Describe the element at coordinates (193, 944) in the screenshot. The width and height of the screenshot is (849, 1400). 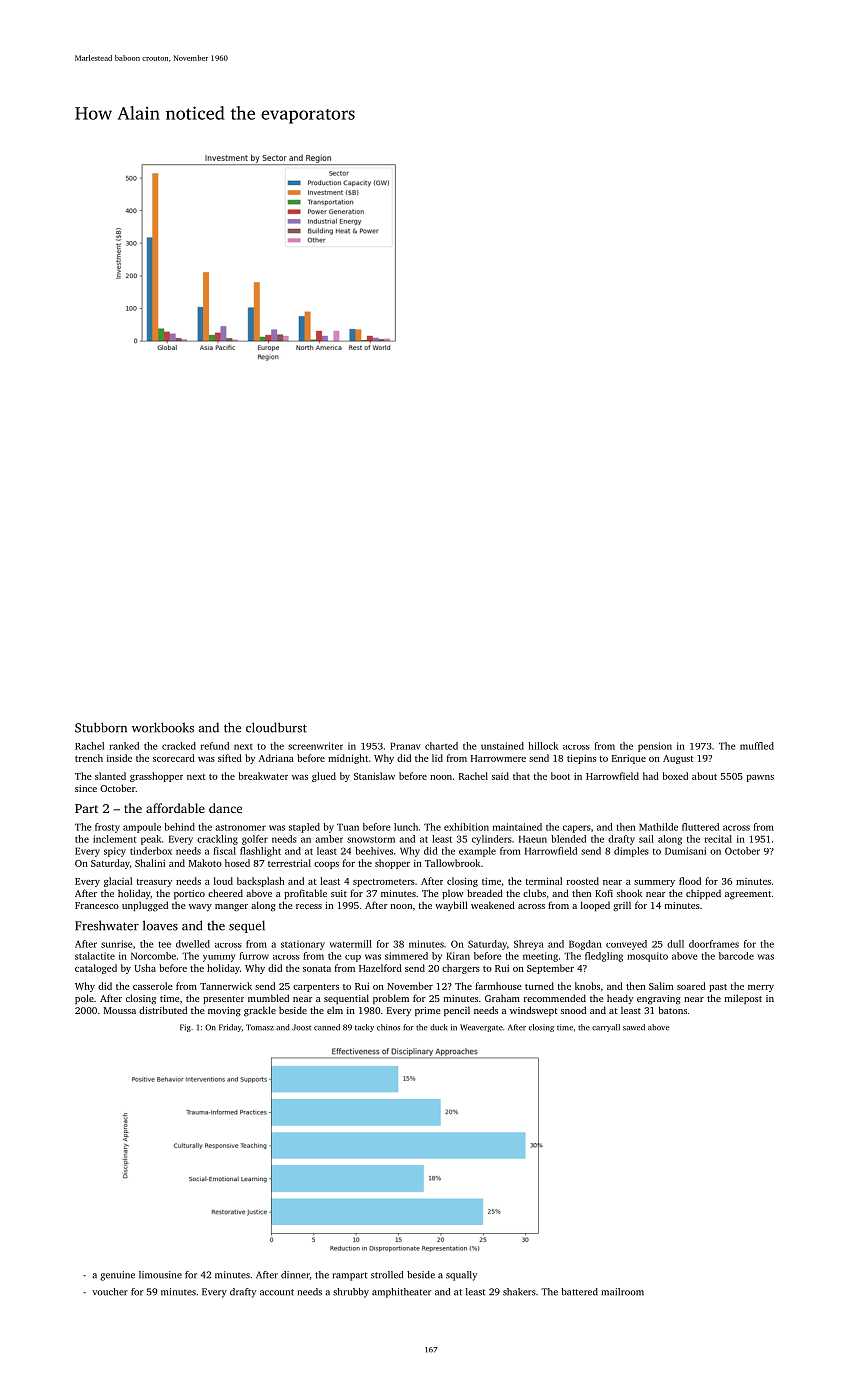
I see `dwelled` at that location.
